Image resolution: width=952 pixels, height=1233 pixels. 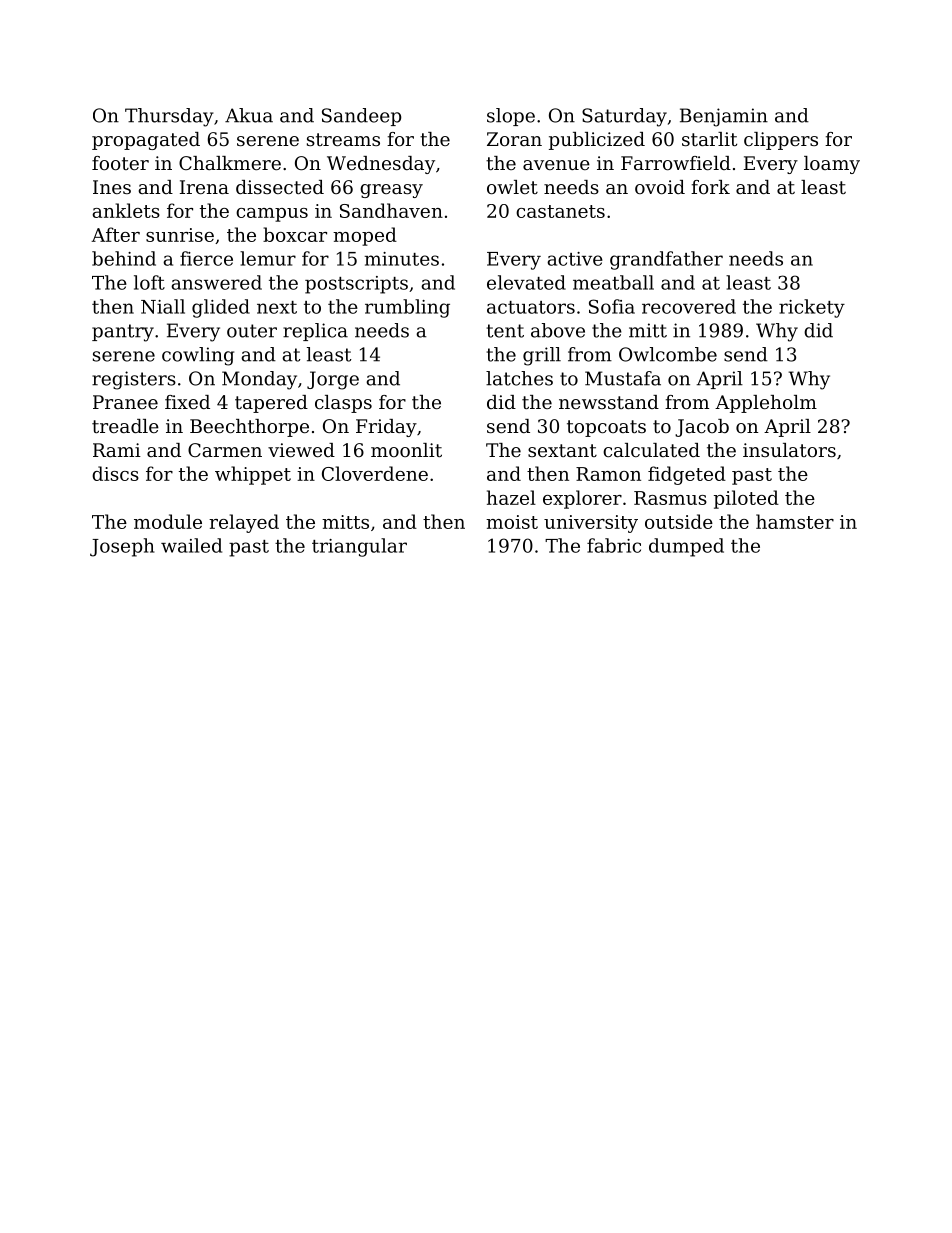 I want to click on tent, so click(x=505, y=331).
